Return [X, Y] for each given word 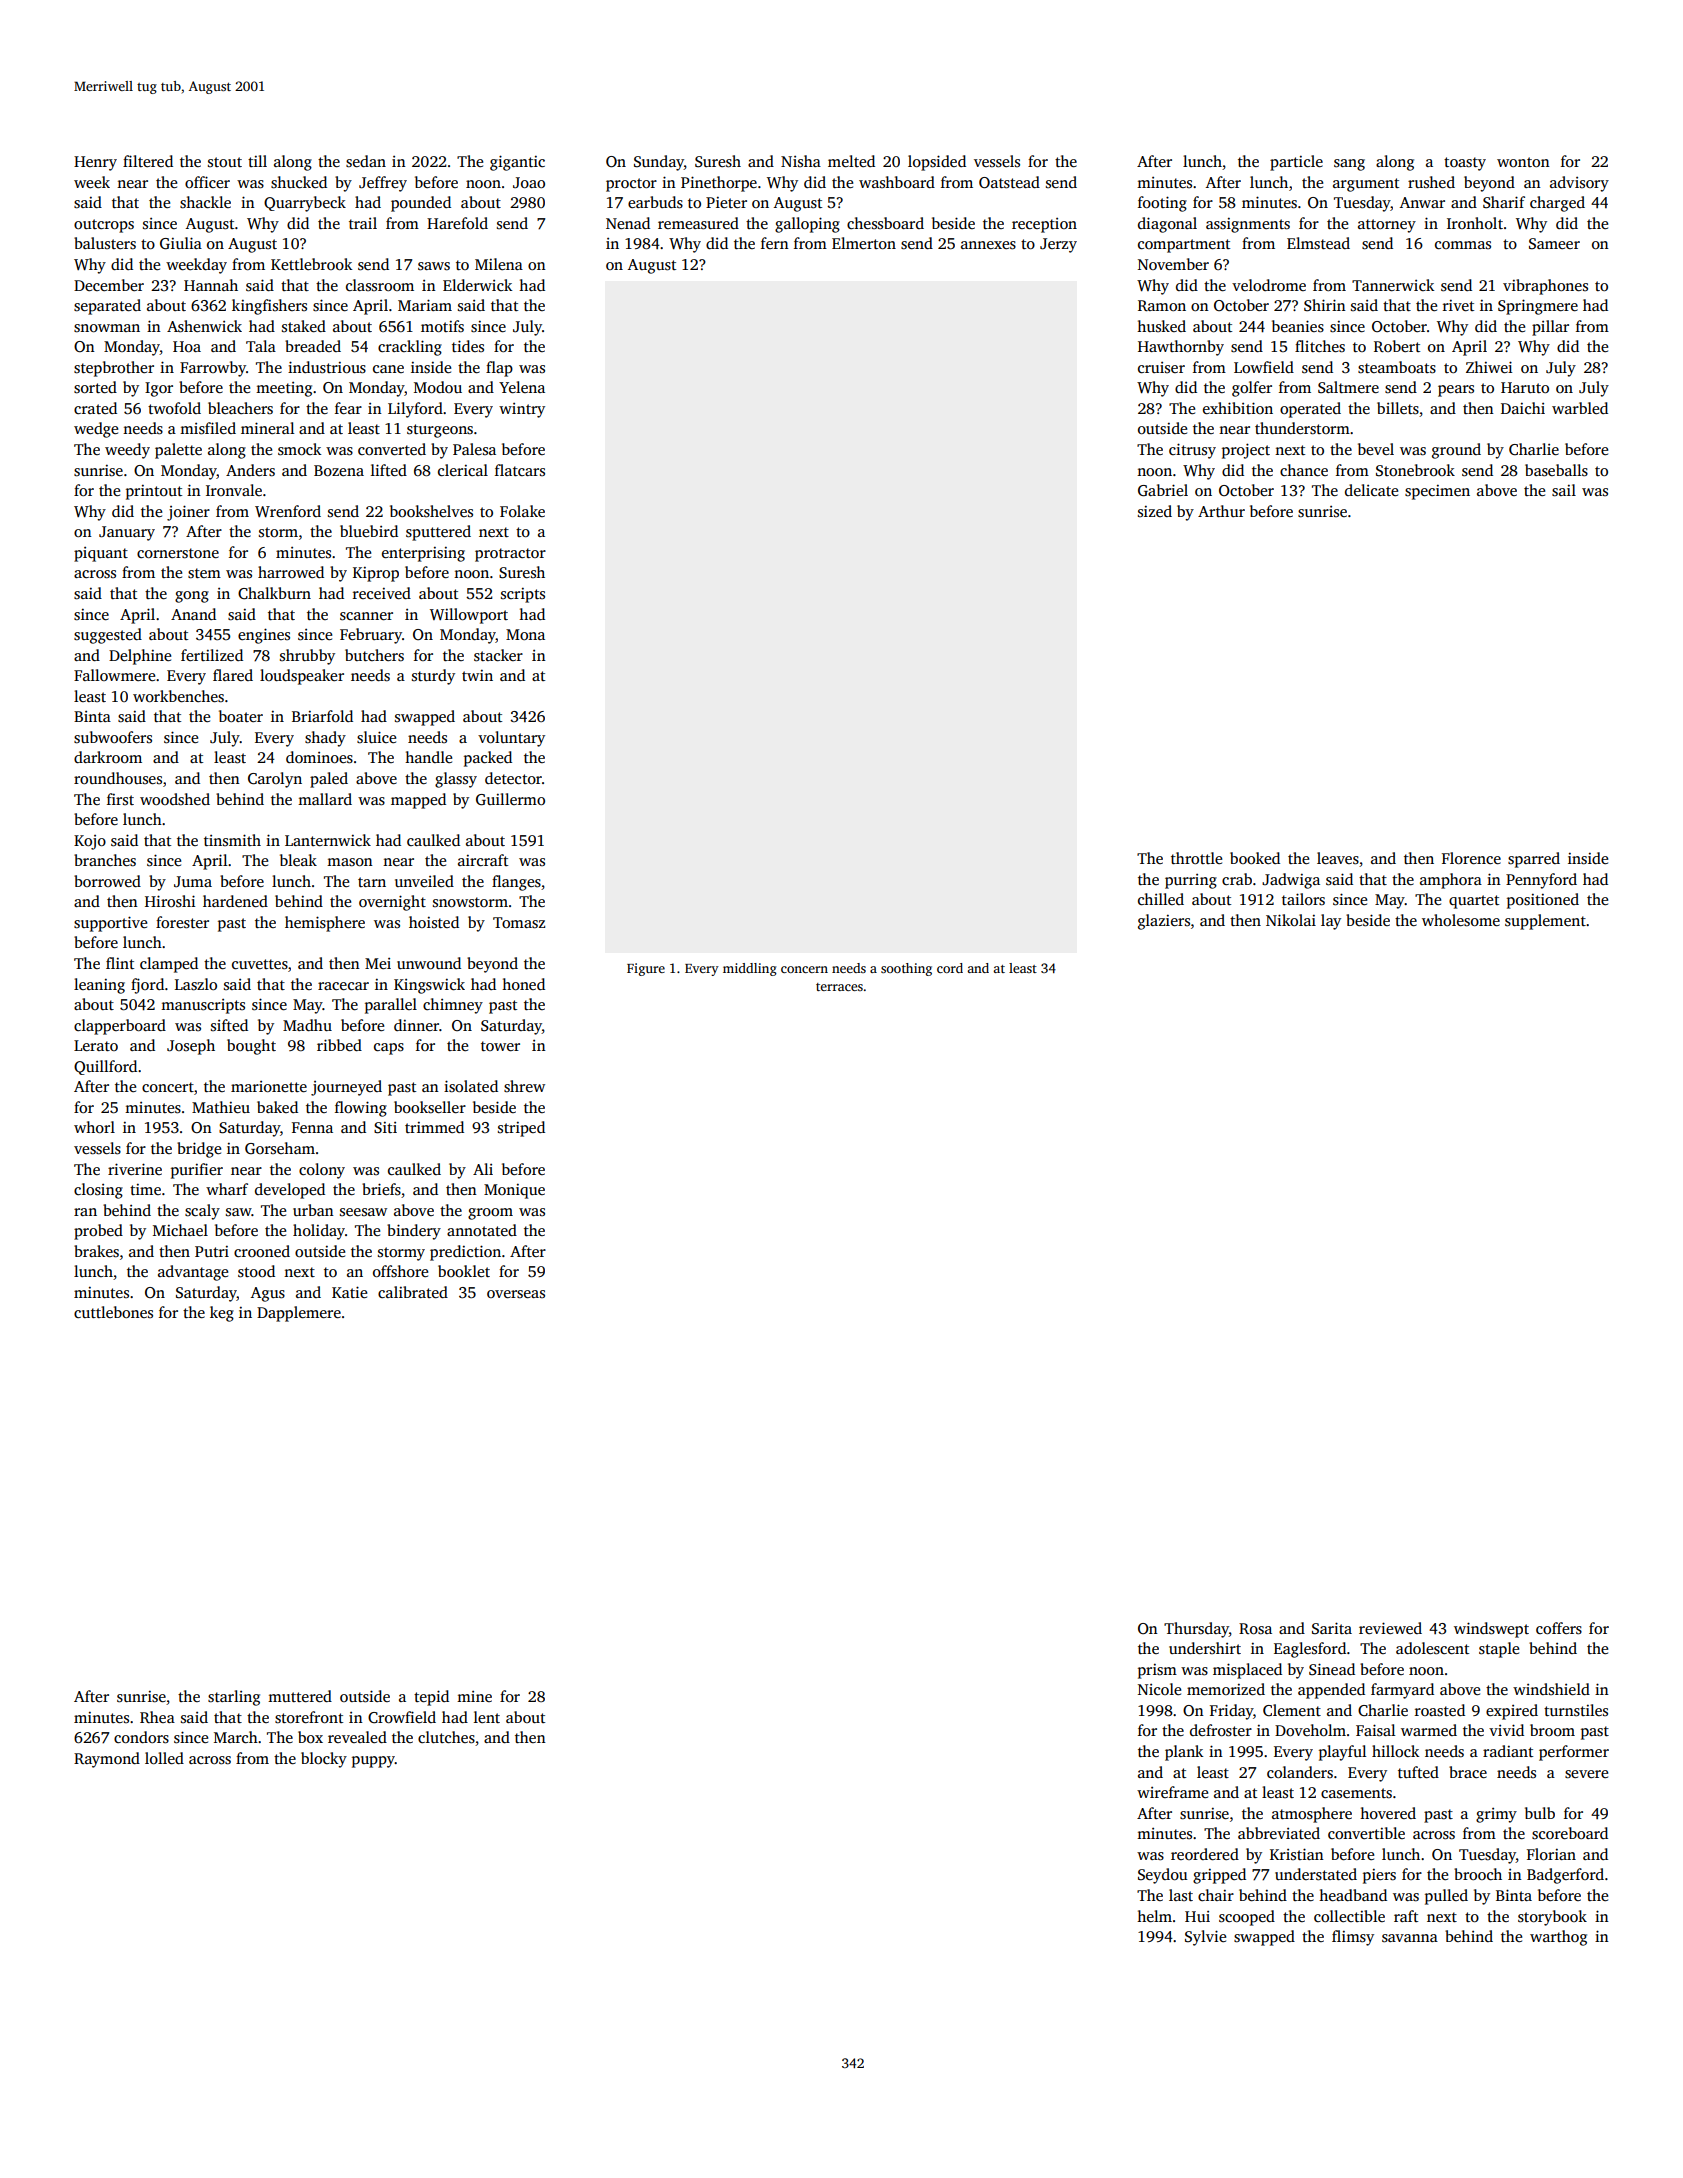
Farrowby [213, 369]
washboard [897, 182]
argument [1366, 185]
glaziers [1164, 922]
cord [950, 968]
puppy [373, 1762]
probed [98, 1232]
